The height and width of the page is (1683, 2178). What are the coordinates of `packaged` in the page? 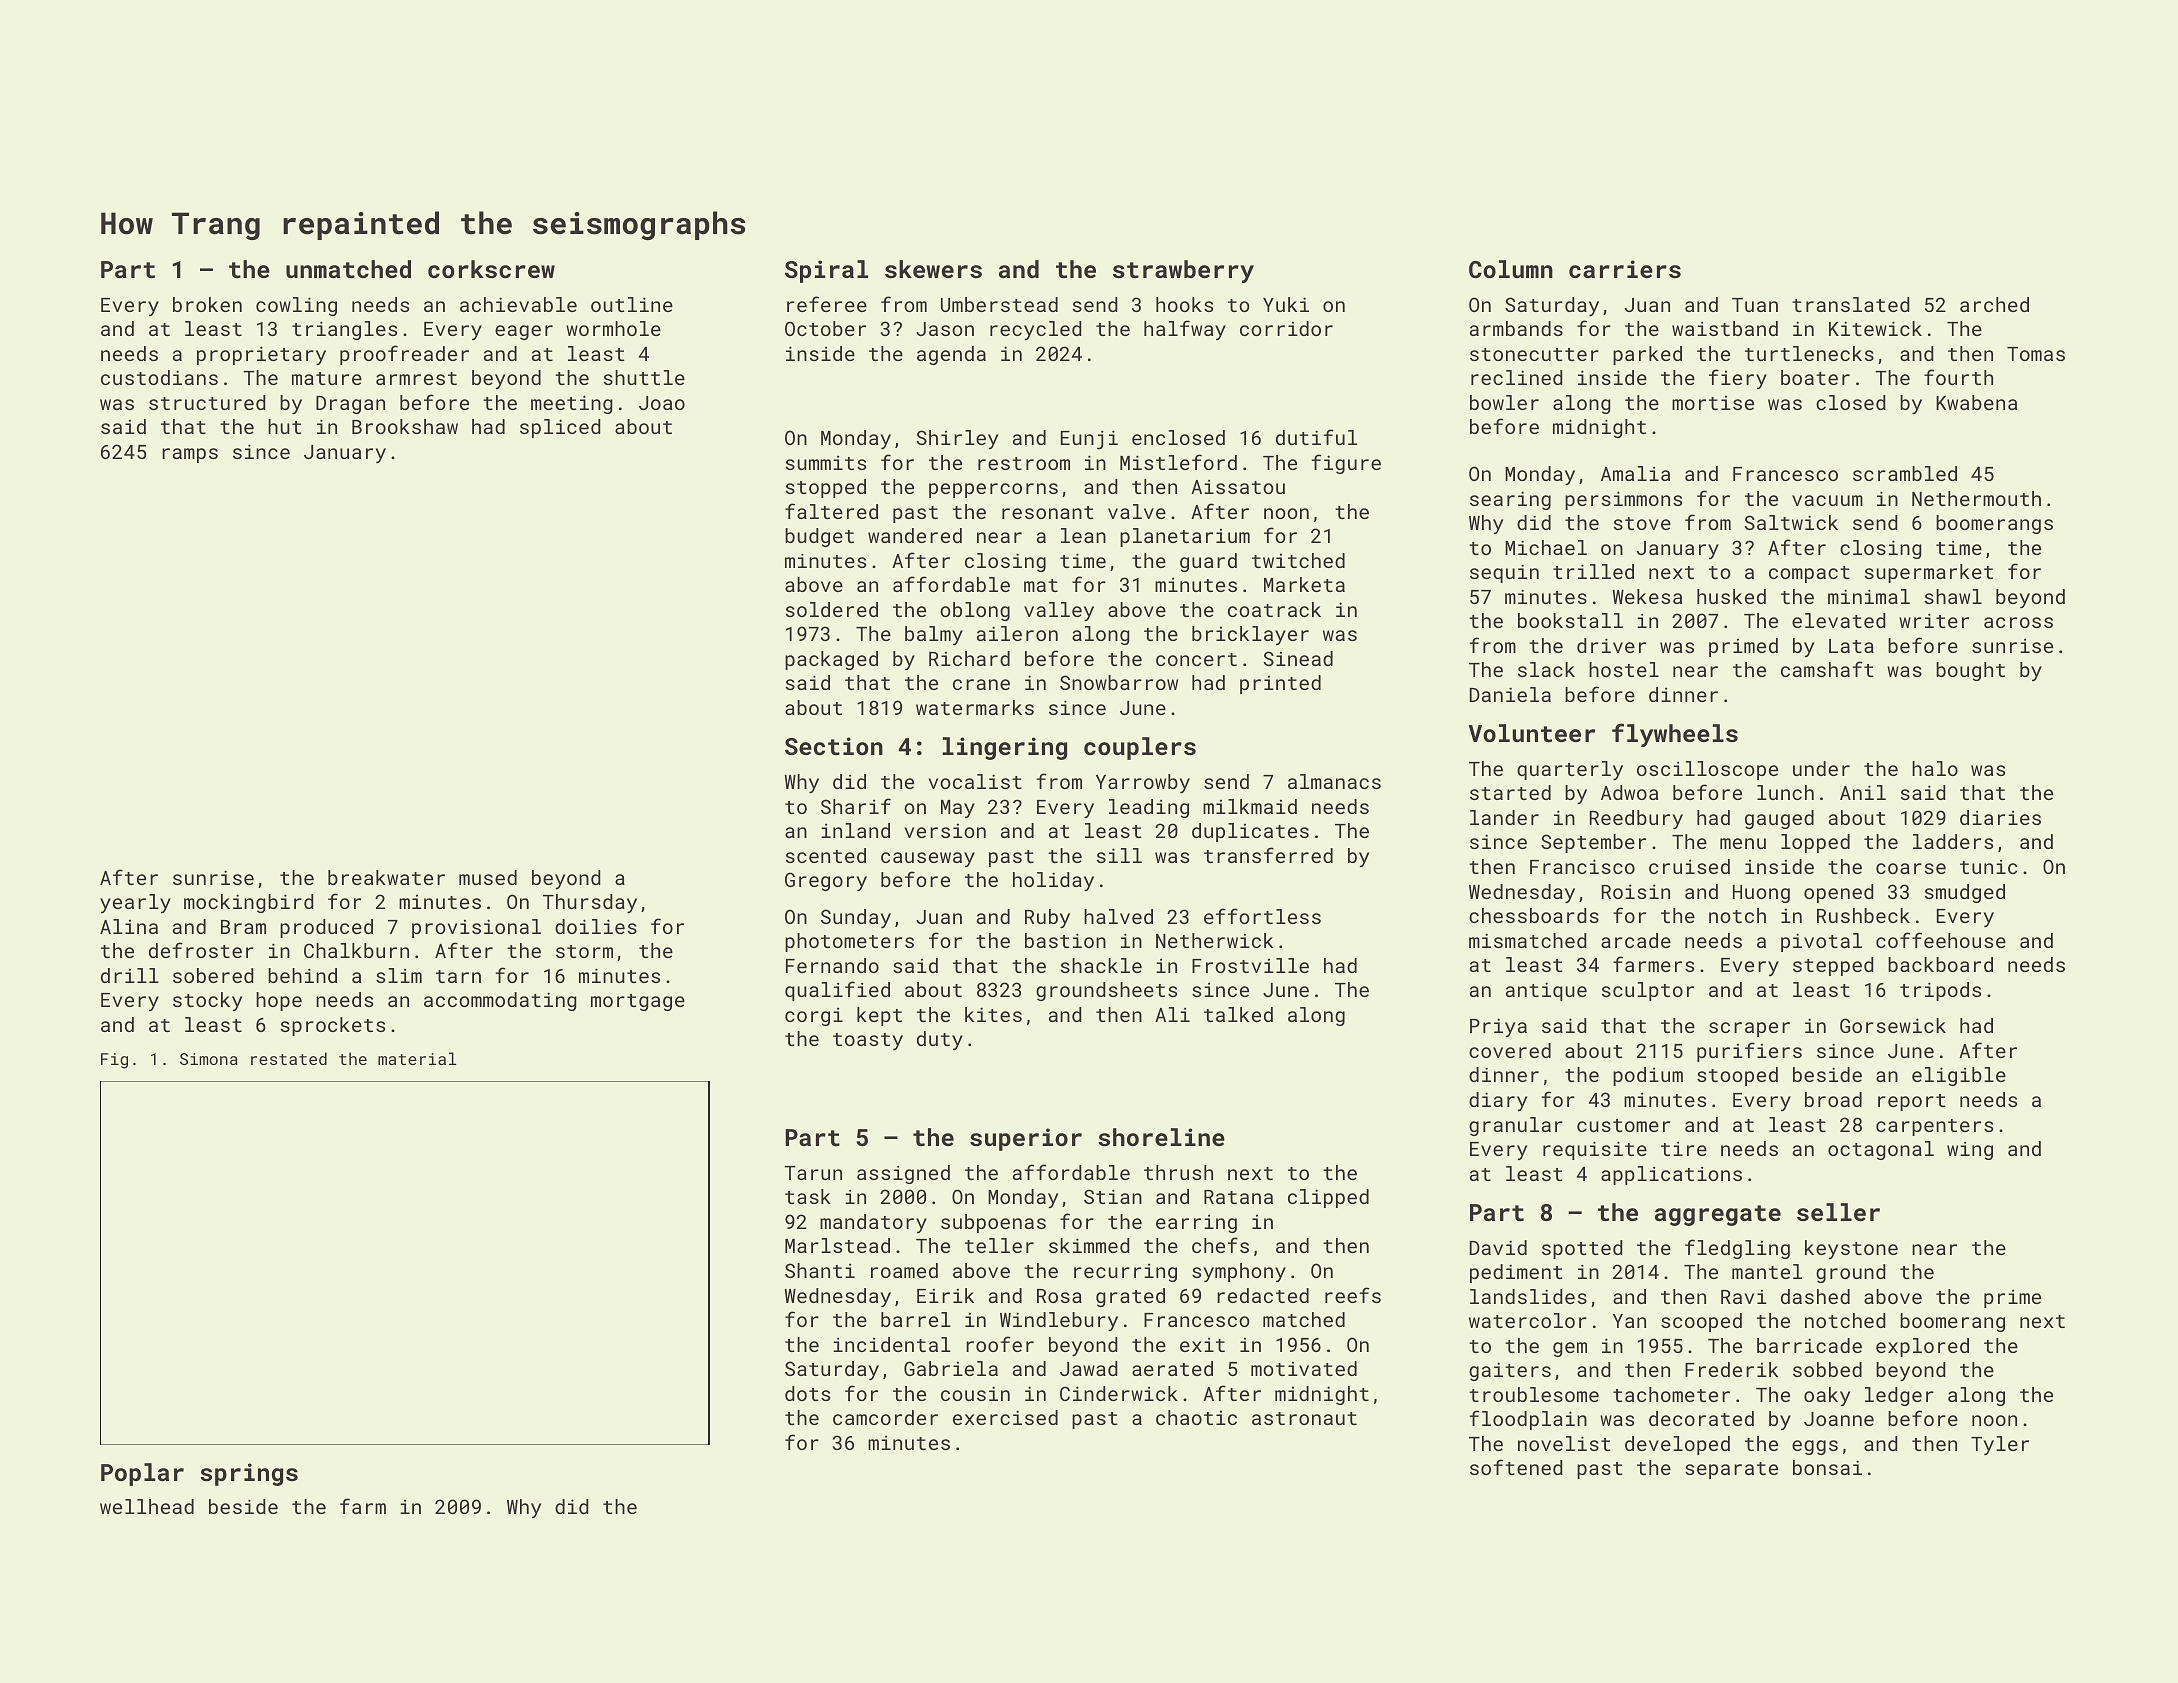 It's located at (831, 660).
